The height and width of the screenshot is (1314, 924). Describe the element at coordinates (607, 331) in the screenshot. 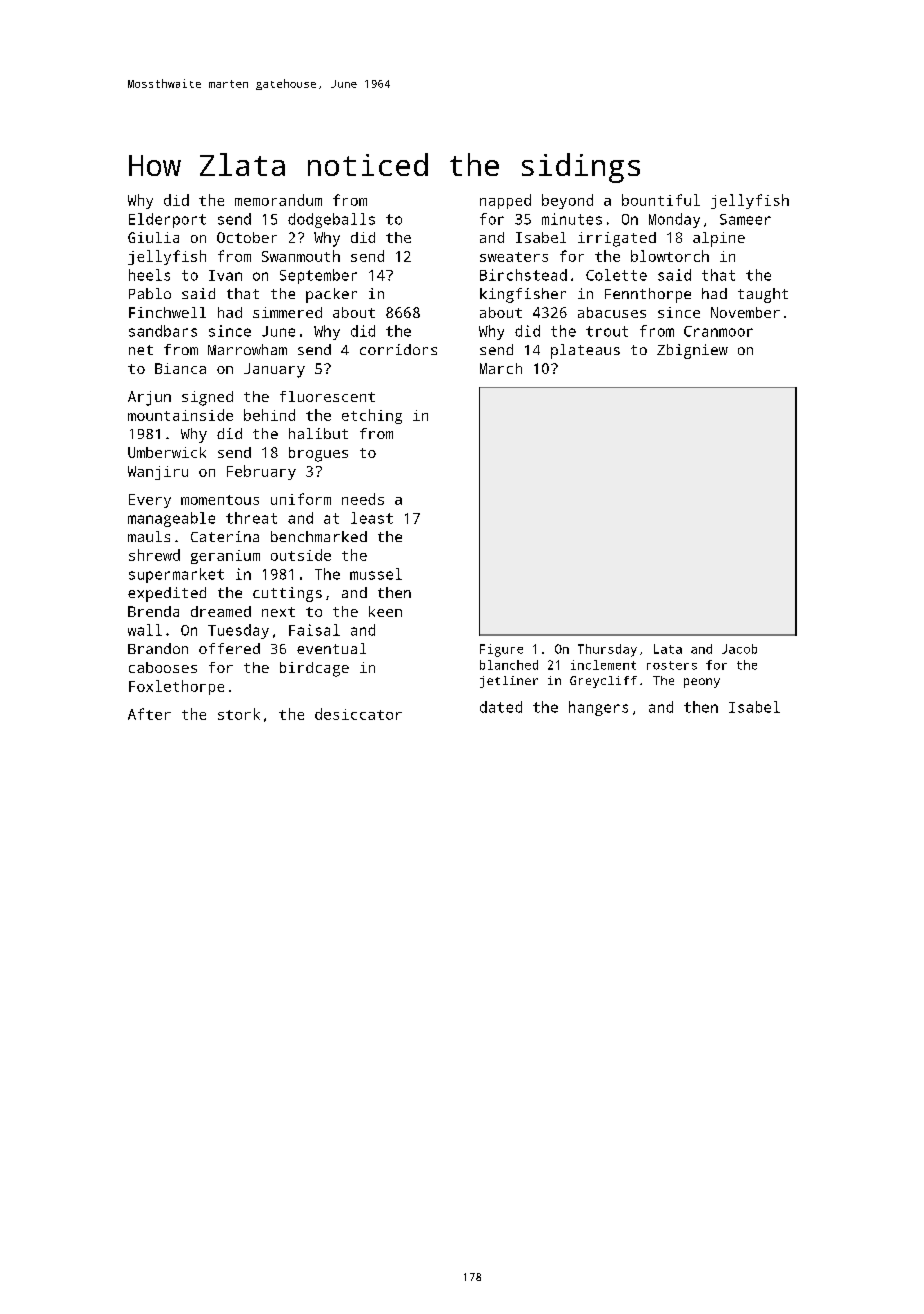

I see `trout` at that location.
